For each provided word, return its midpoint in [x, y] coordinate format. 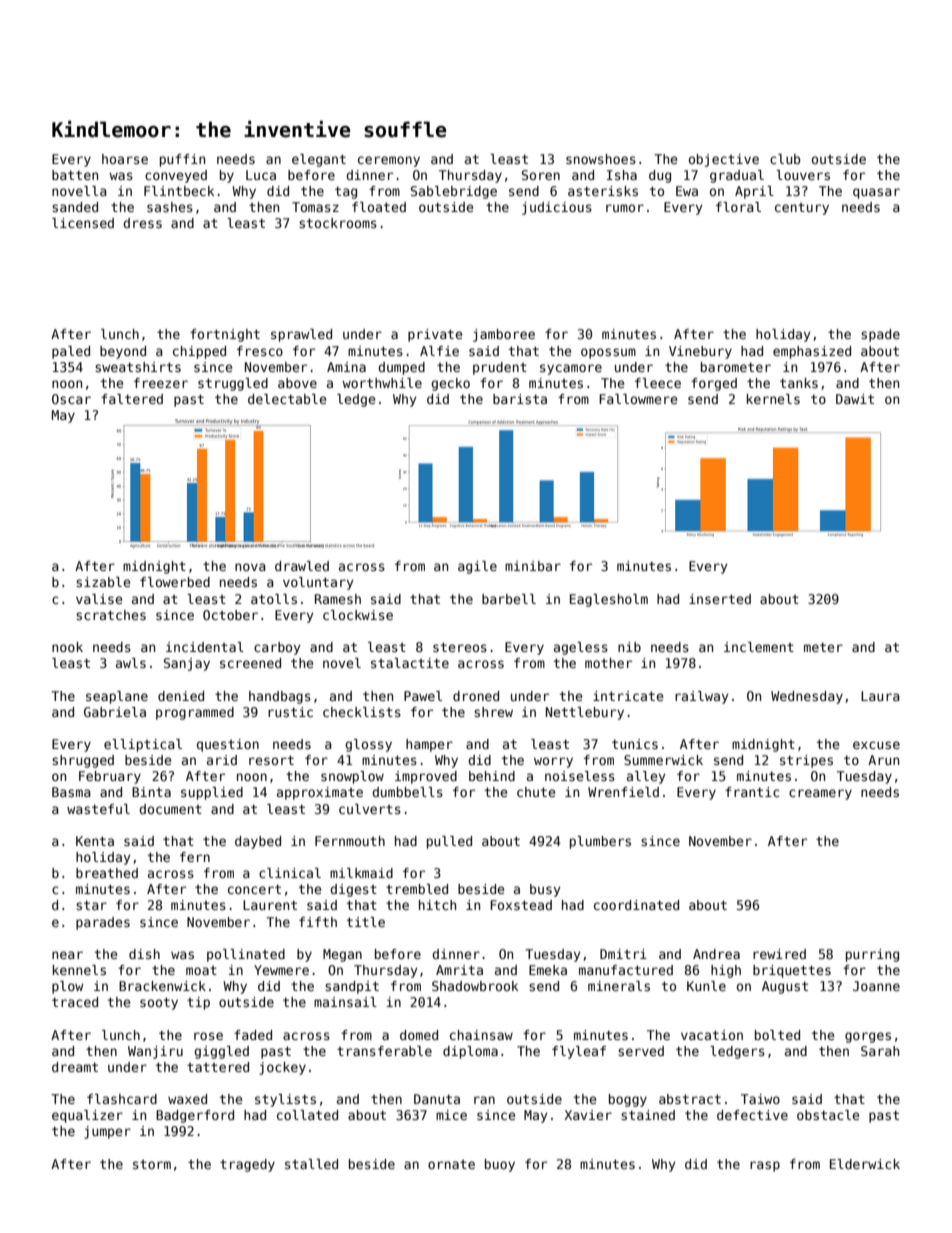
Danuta [437, 1099]
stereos [460, 647]
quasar [876, 193]
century [802, 209]
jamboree [504, 335]
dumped [401, 368]
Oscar [71, 399]
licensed [83, 223]
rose [208, 1036]
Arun [883, 760]
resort [271, 760]
